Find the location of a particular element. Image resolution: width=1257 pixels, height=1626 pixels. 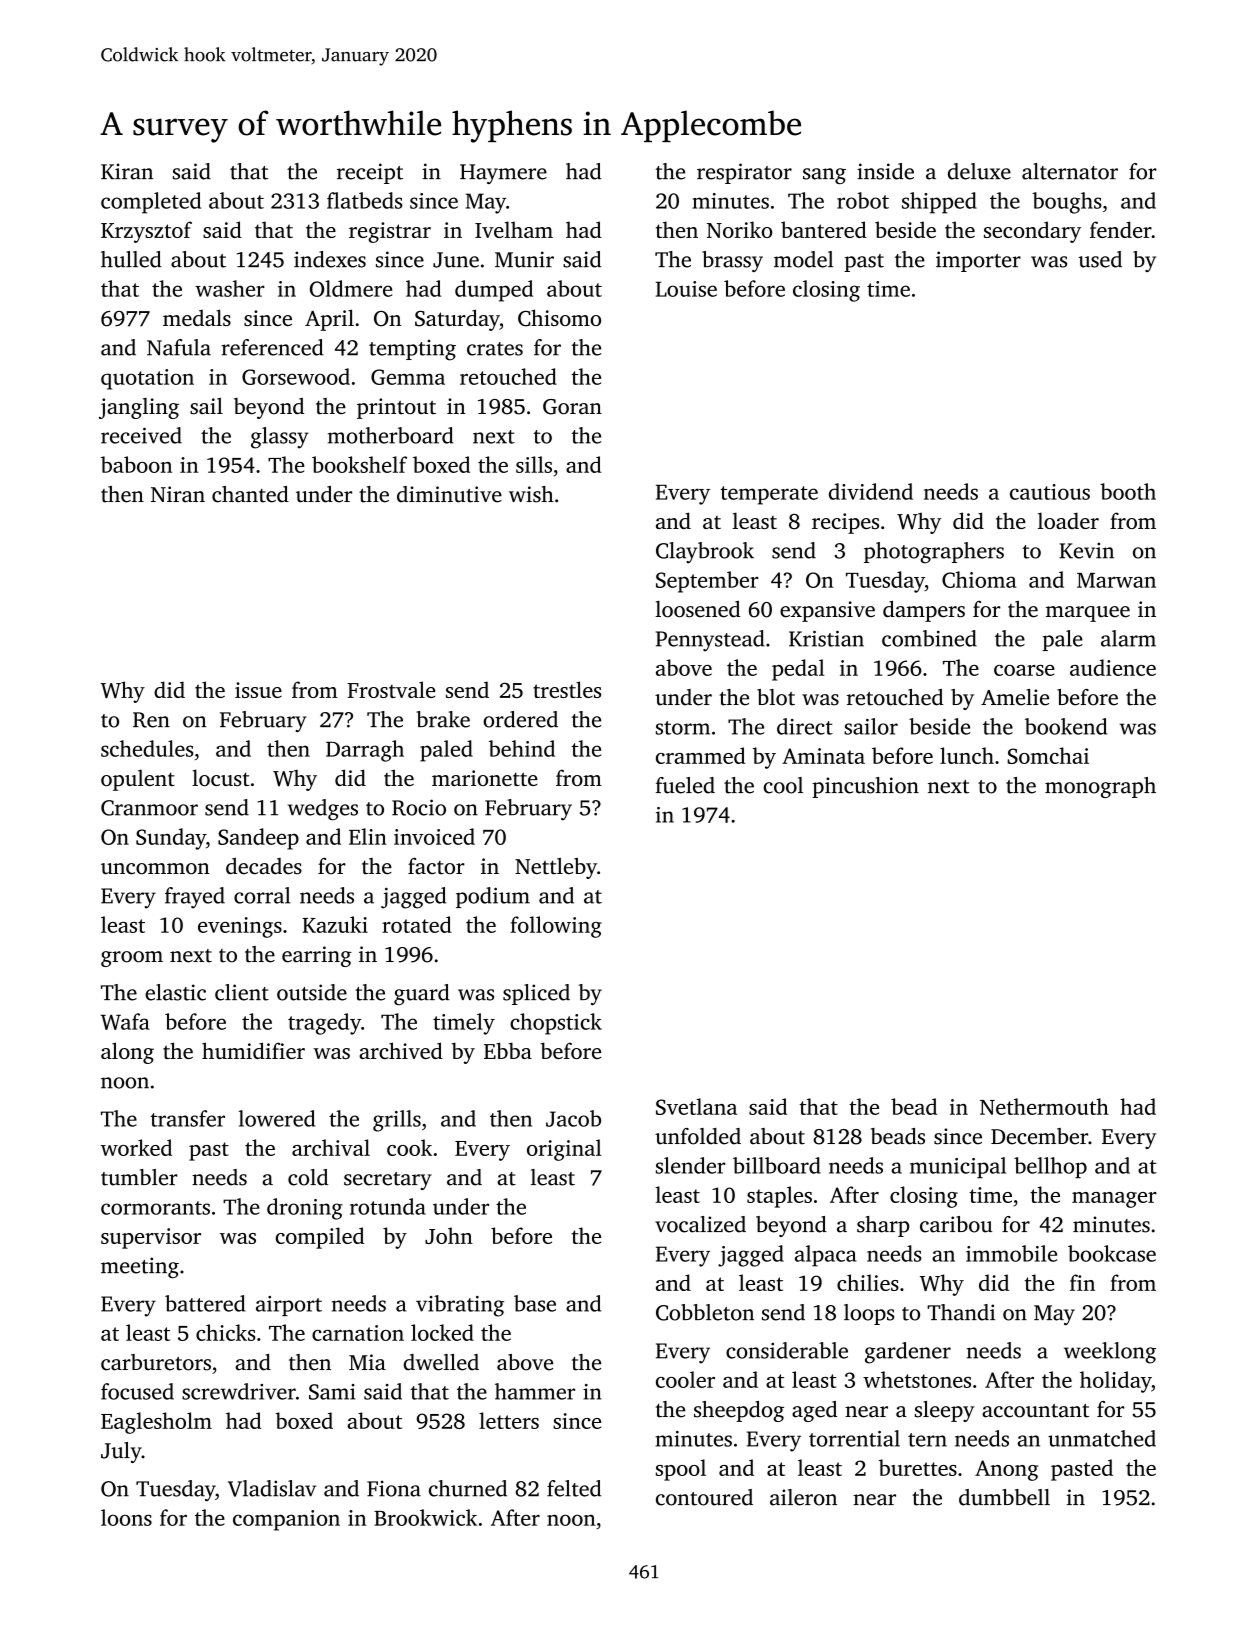

humidifier is located at coordinates (253, 1050).
